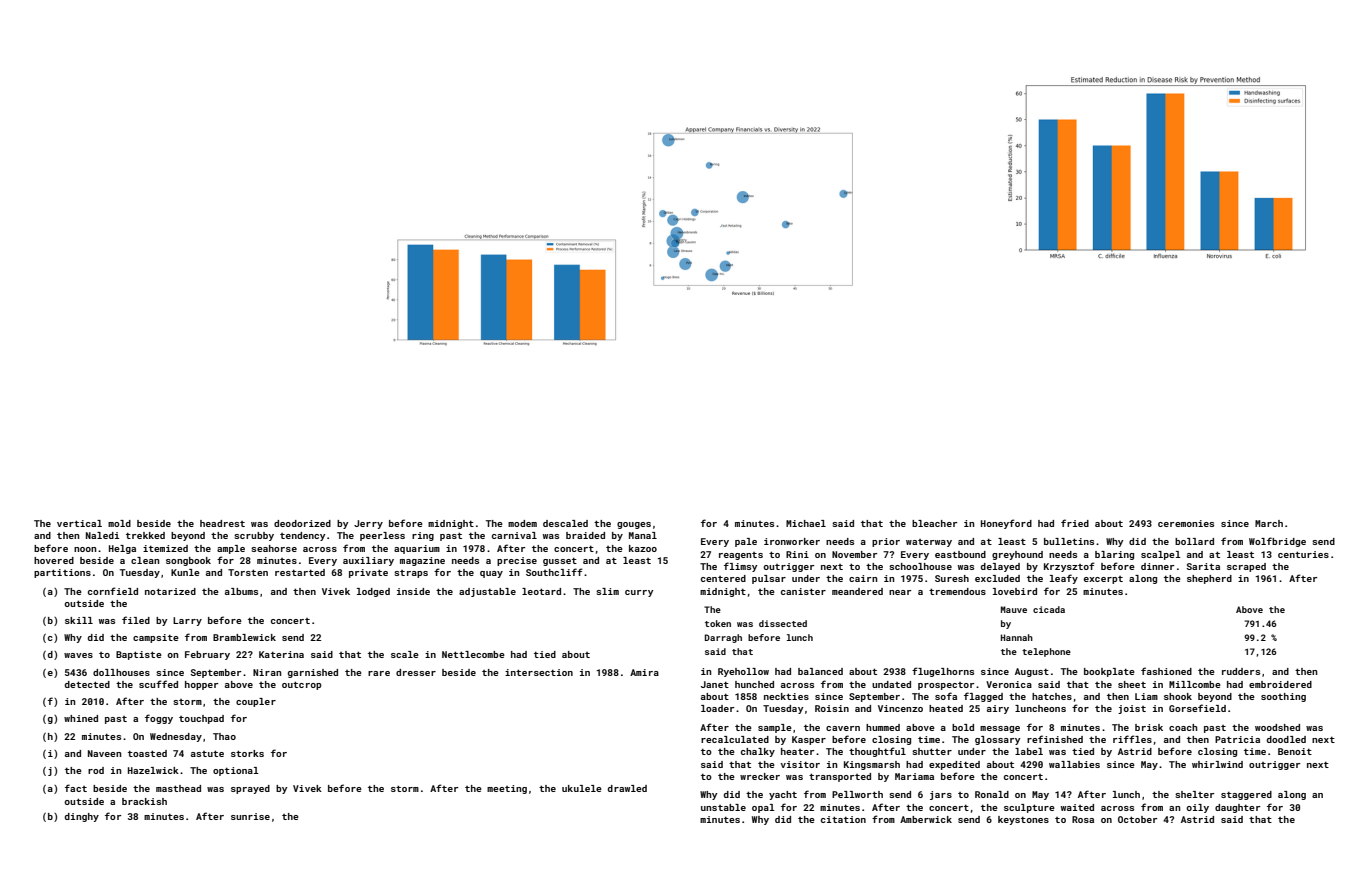 This screenshot has height=887, width=1372. What do you see at coordinates (78, 655) in the screenshot?
I see `waves` at bounding box center [78, 655].
